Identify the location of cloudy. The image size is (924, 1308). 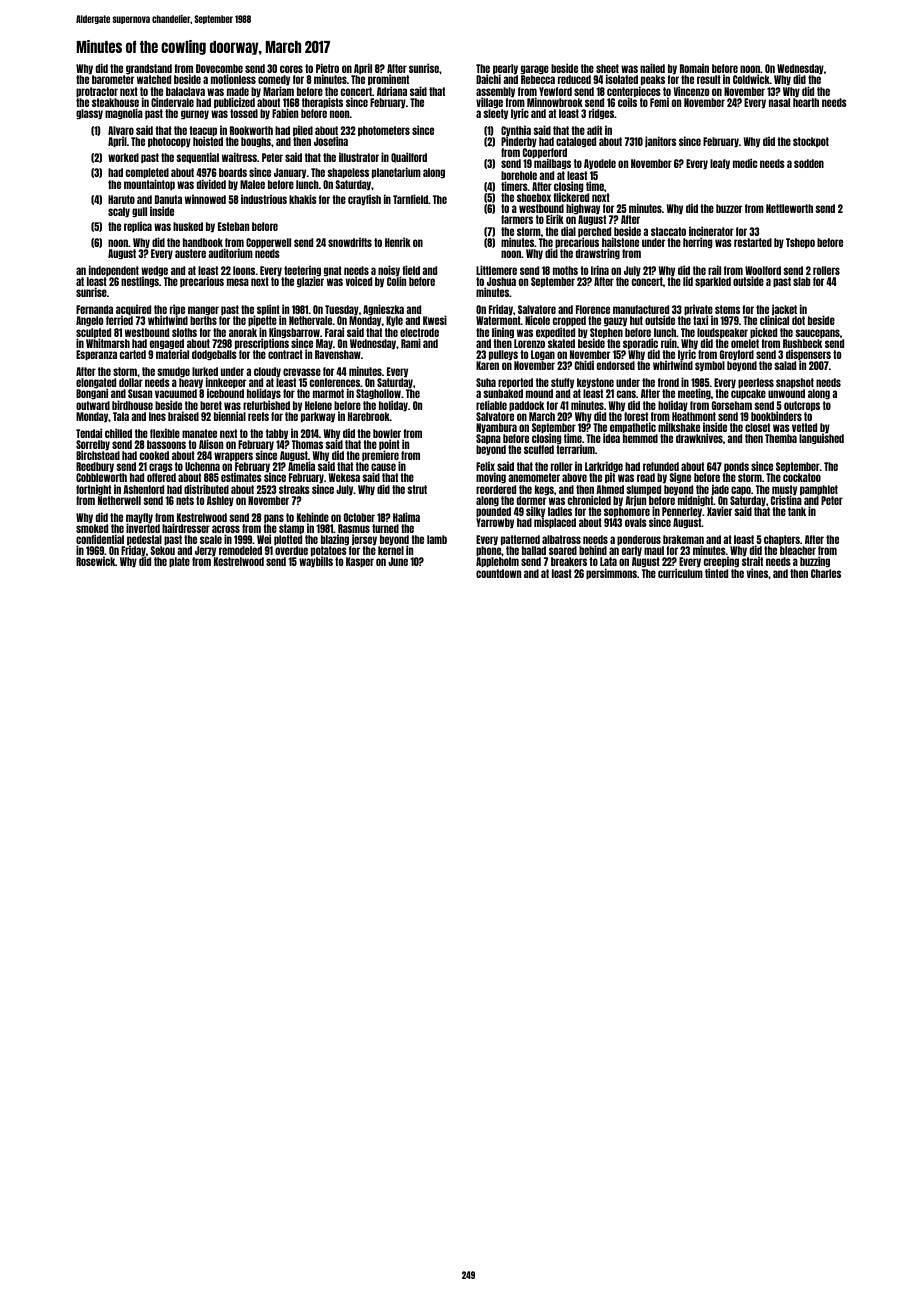
(267, 372).
